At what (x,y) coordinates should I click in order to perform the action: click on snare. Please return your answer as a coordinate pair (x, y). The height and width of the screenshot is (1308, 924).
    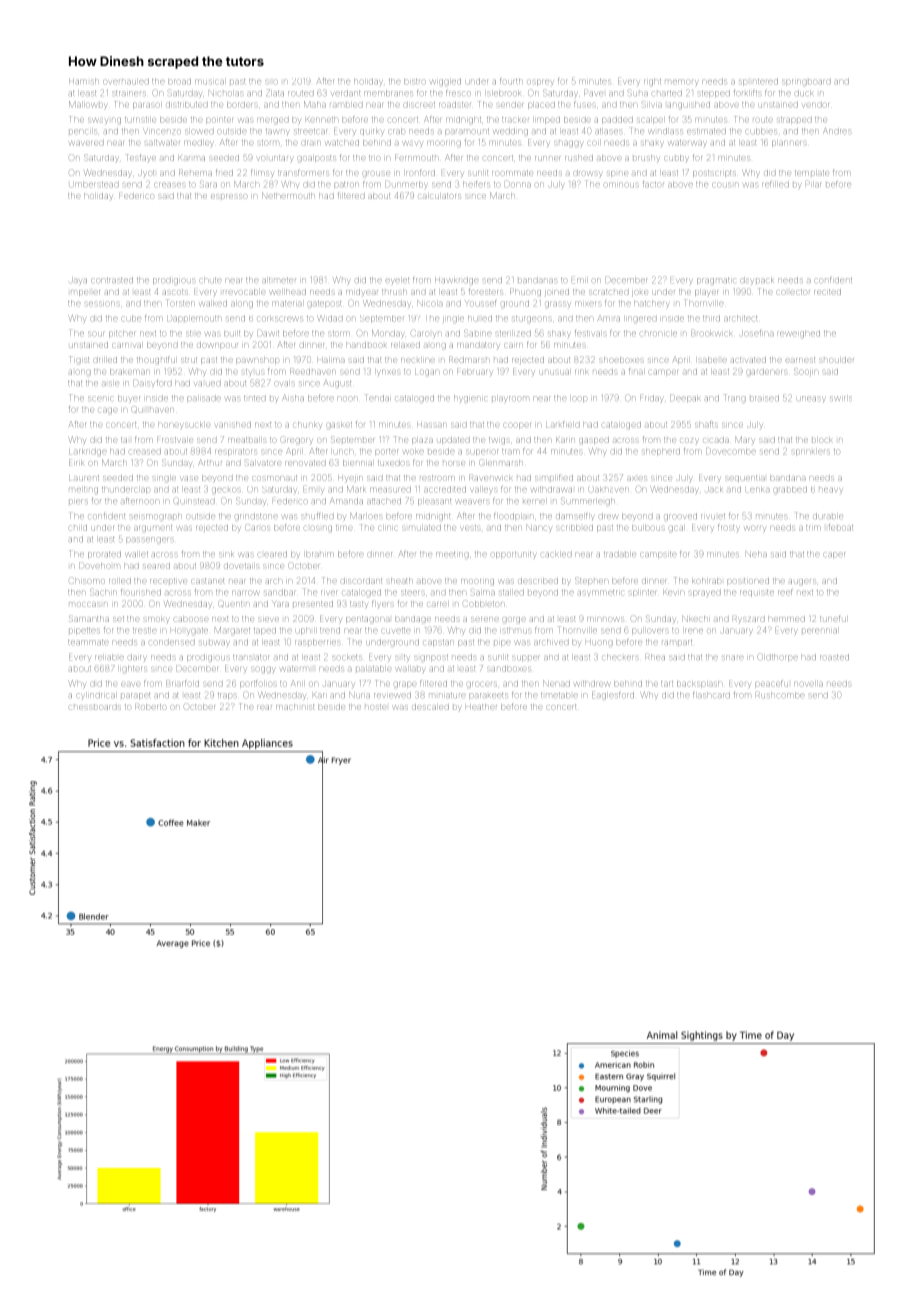
    Looking at the image, I should click on (732, 657).
